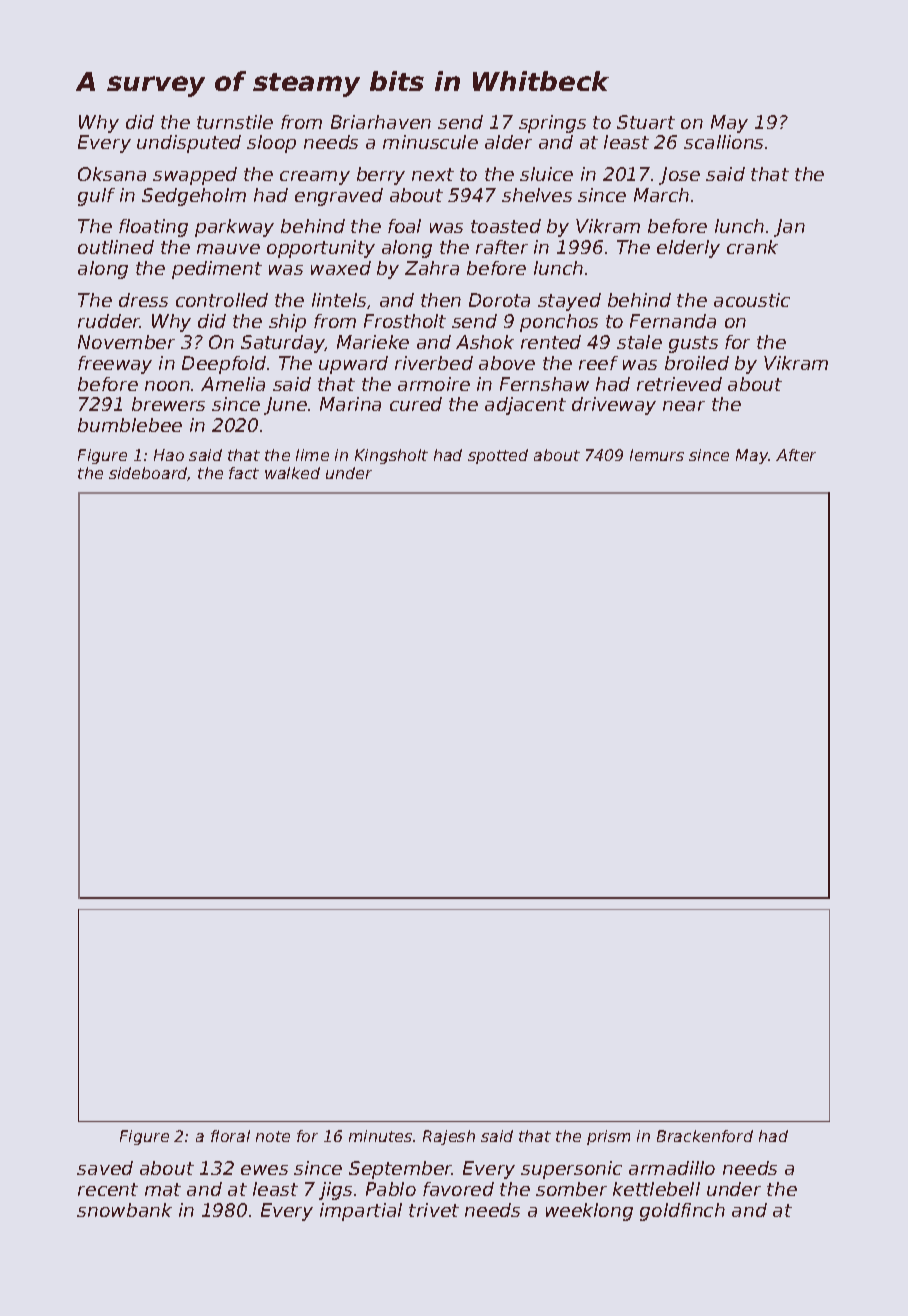  What do you see at coordinates (148, 474) in the page?
I see `sideboard` at bounding box center [148, 474].
